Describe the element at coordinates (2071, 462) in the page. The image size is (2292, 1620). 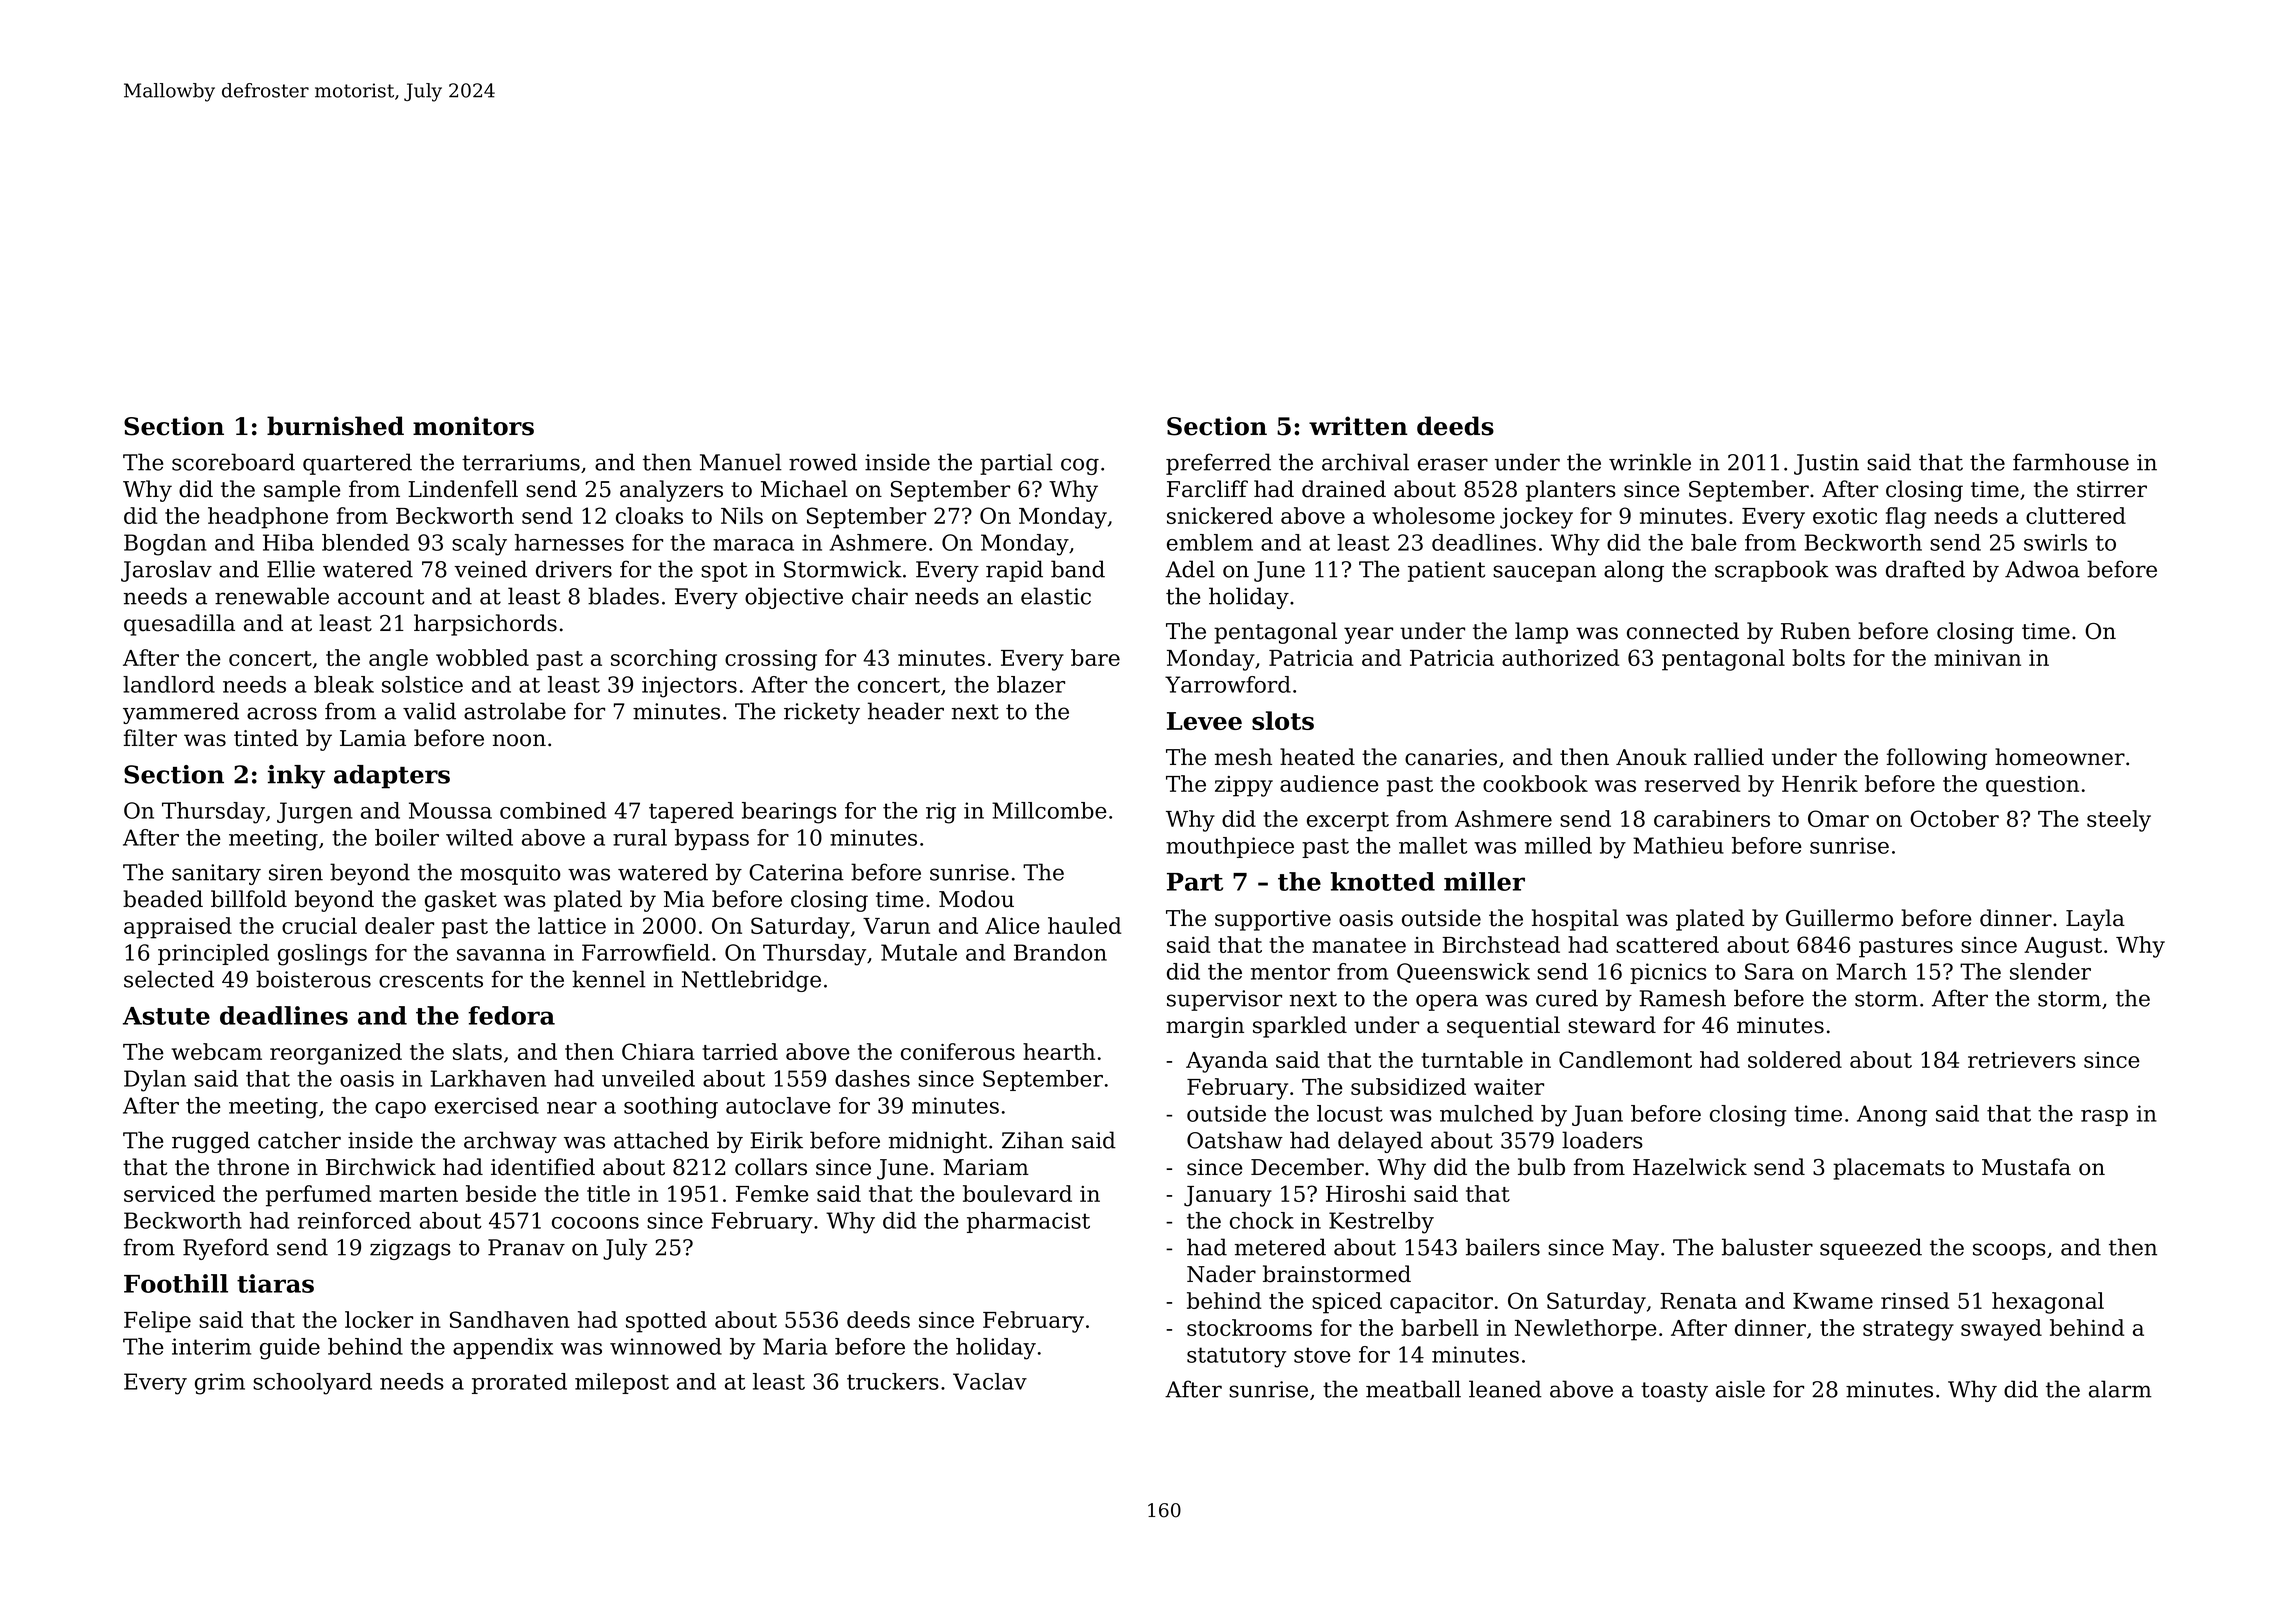
I see `farmhouse` at that location.
